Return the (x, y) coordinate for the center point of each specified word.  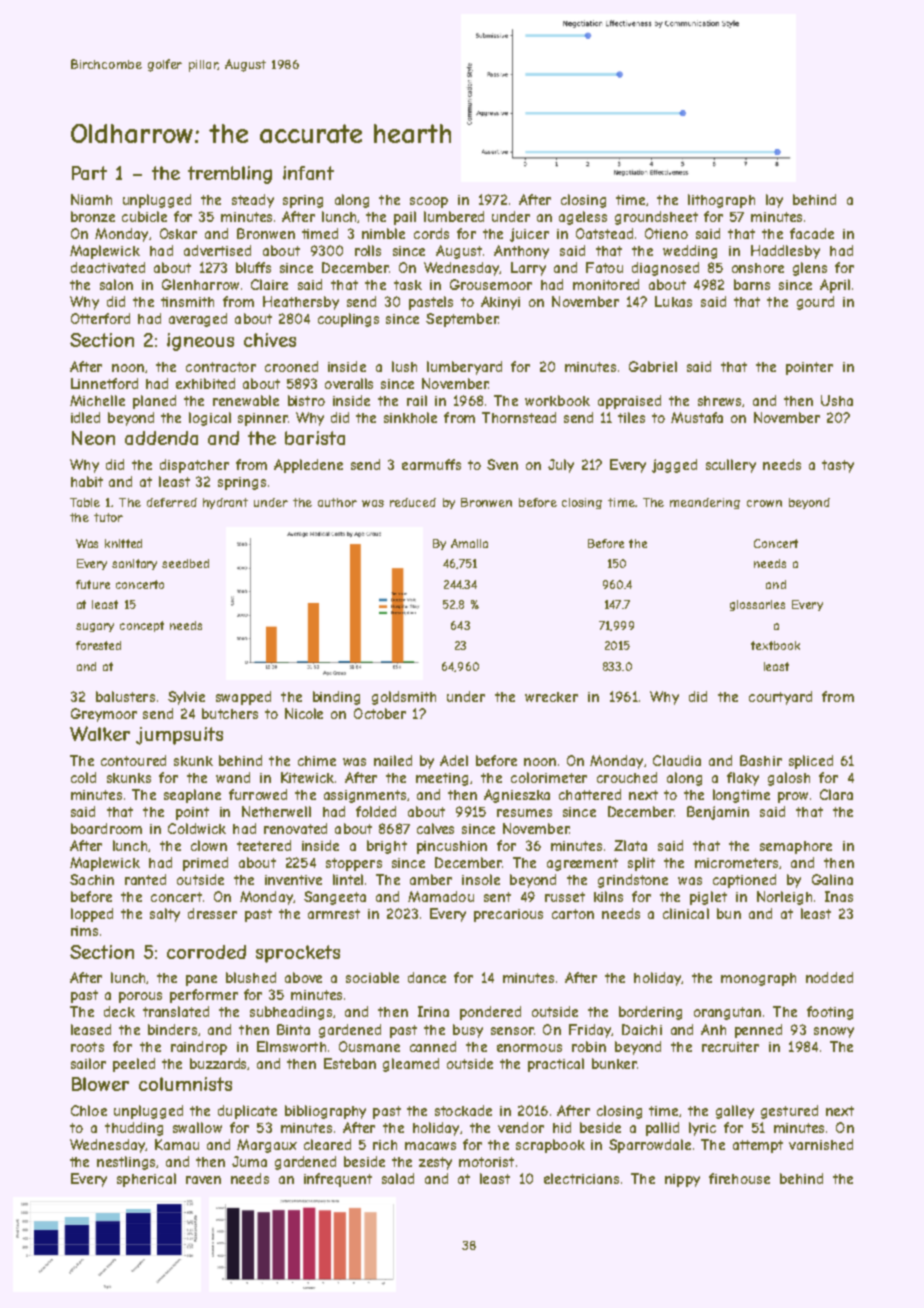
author (337, 502)
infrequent (338, 1180)
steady (253, 201)
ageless (583, 218)
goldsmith (404, 698)
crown (764, 503)
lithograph (721, 201)
